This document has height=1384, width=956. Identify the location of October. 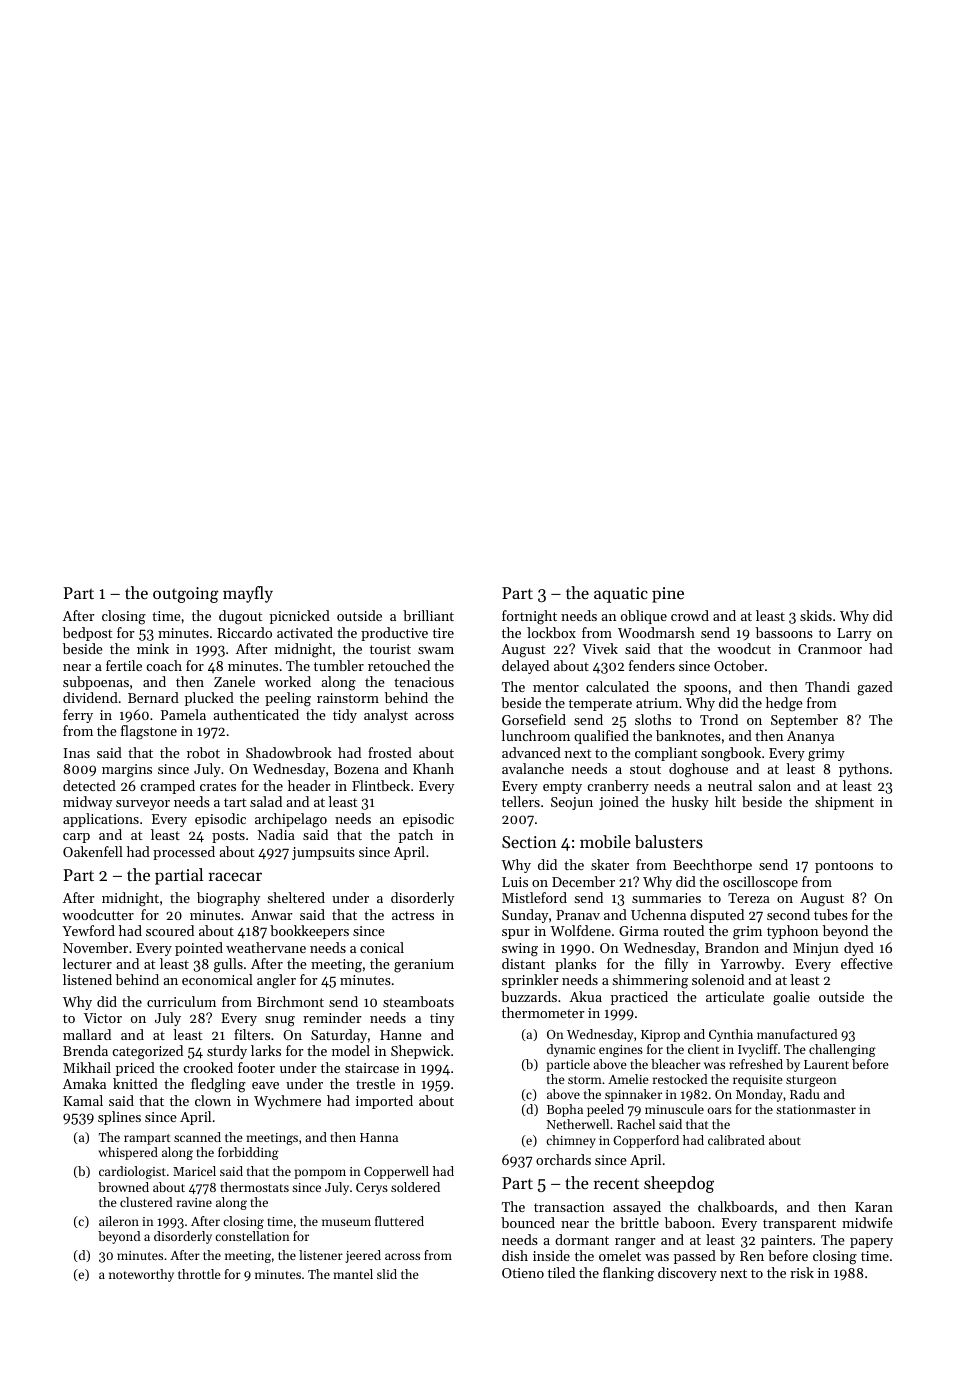
(739, 665).
